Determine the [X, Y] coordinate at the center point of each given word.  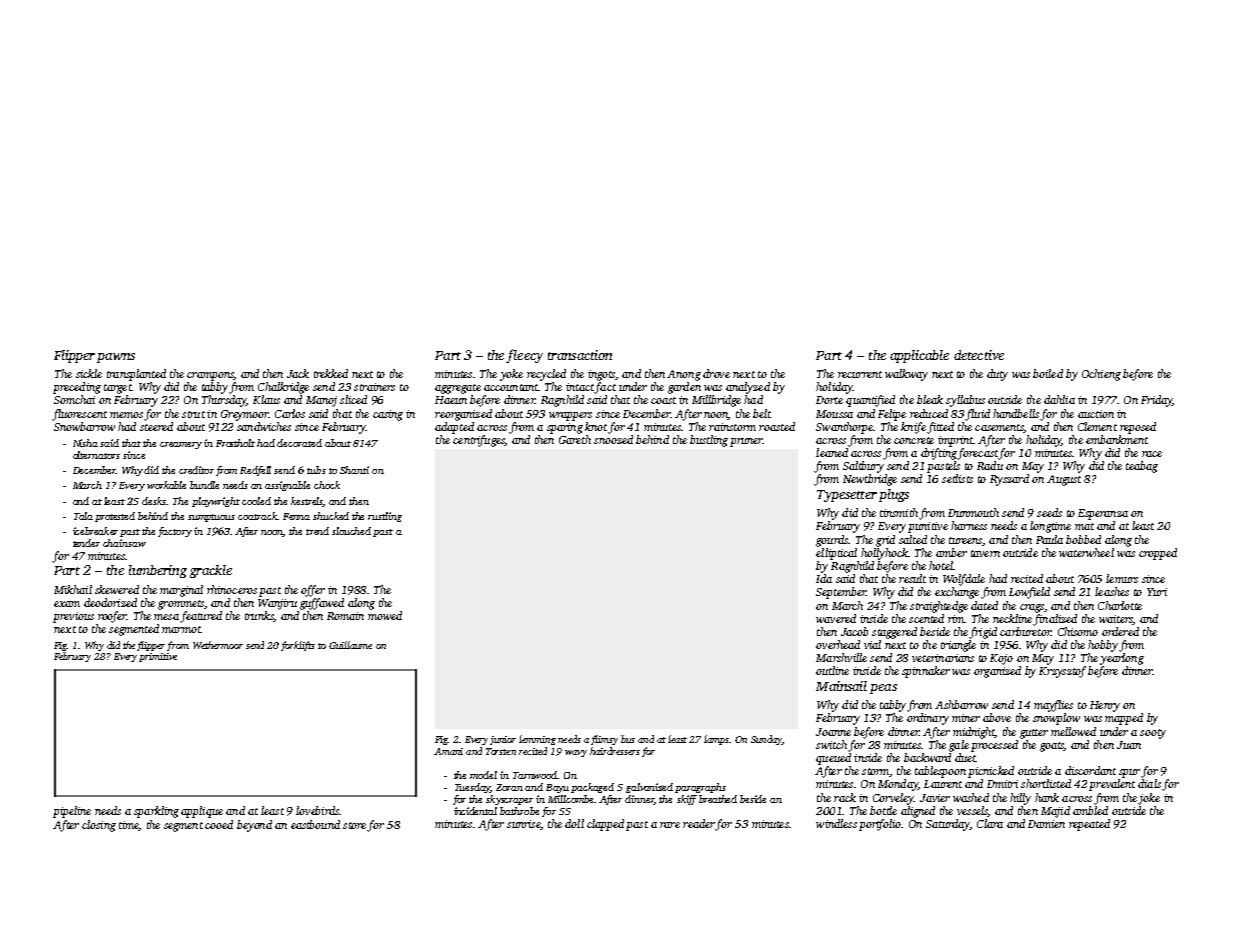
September [841, 593]
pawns [116, 358]
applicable [919, 356]
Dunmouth [973, 512]
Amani [448, 751]
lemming [537, 740]
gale [959, 746]
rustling [385, 517]
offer [313, 591]
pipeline [72, 812]
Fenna [296, 516]
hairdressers [615, 751]
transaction [580, 355]
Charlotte [1120, 605]
